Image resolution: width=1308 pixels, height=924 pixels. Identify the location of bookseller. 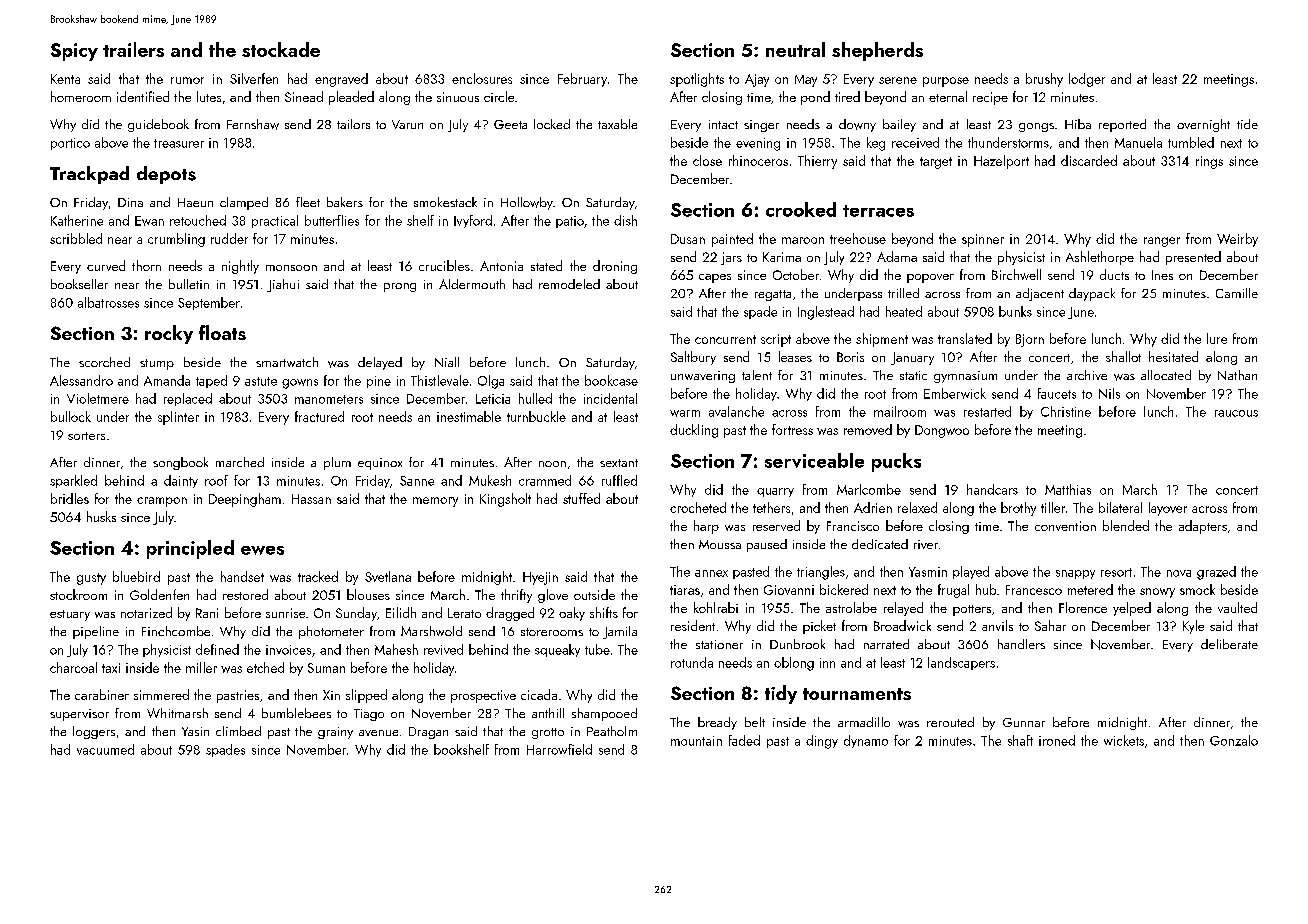
(79, 284).
